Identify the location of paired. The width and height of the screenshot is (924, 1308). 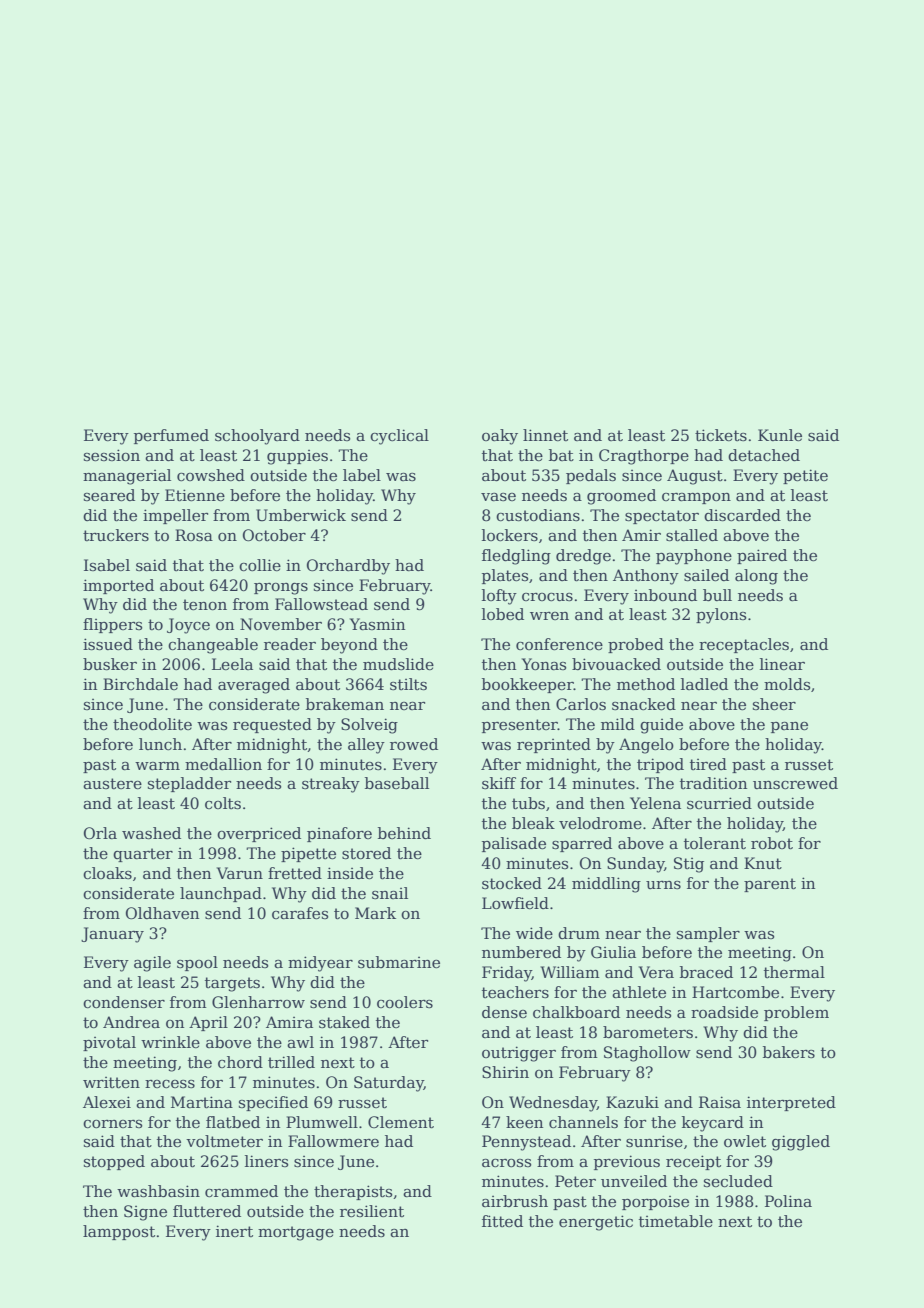
(762, 556).
